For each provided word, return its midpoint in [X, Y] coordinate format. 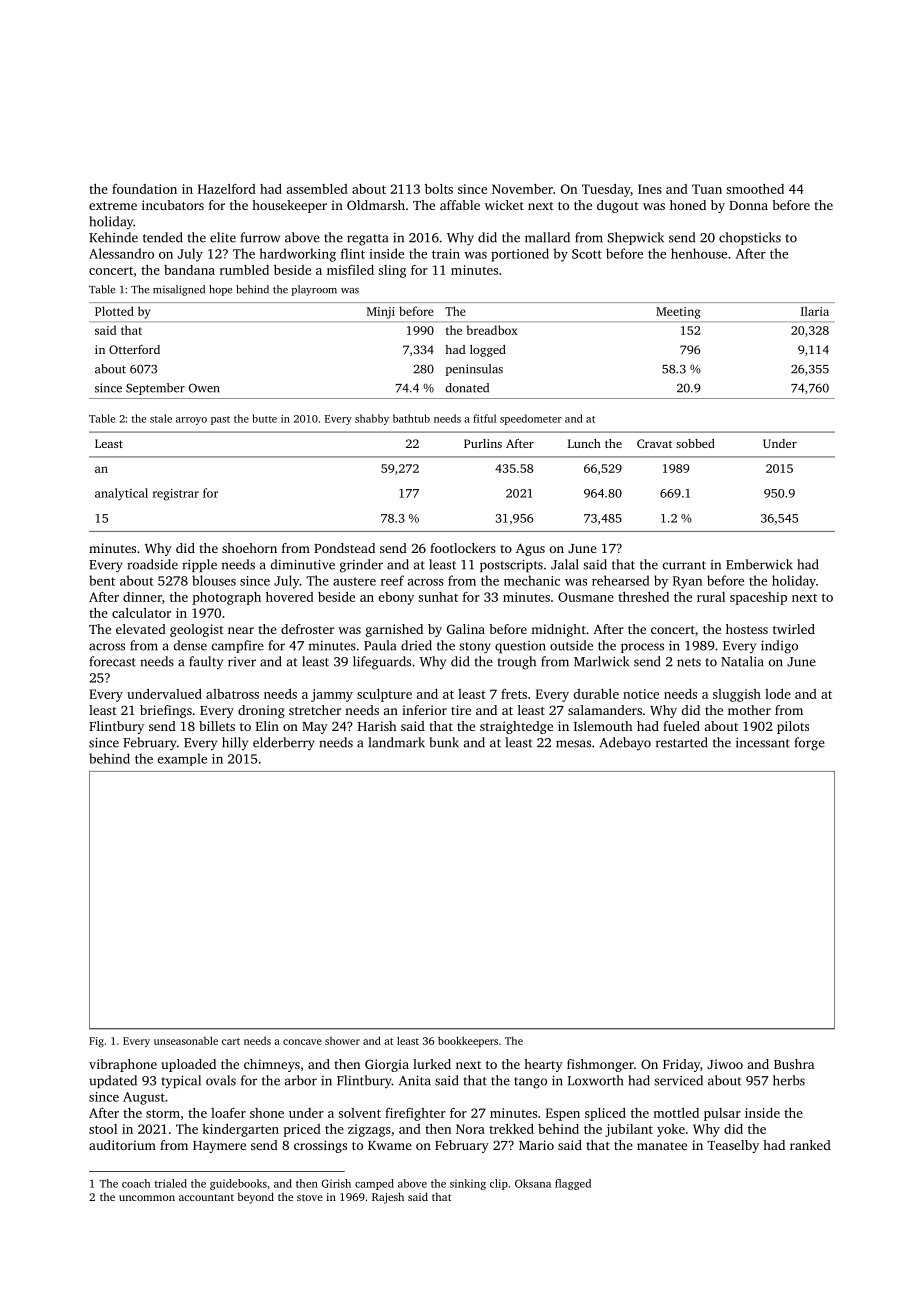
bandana [189, 270]
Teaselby [733, 1146]
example [182, 759]
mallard [547, 237]
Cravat [654, 443]
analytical [121, 494]
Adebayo [625, 744]
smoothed [755, 189]
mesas [573, 744]
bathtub [411, 418]
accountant [206, 1197]
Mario [536, 1145]
